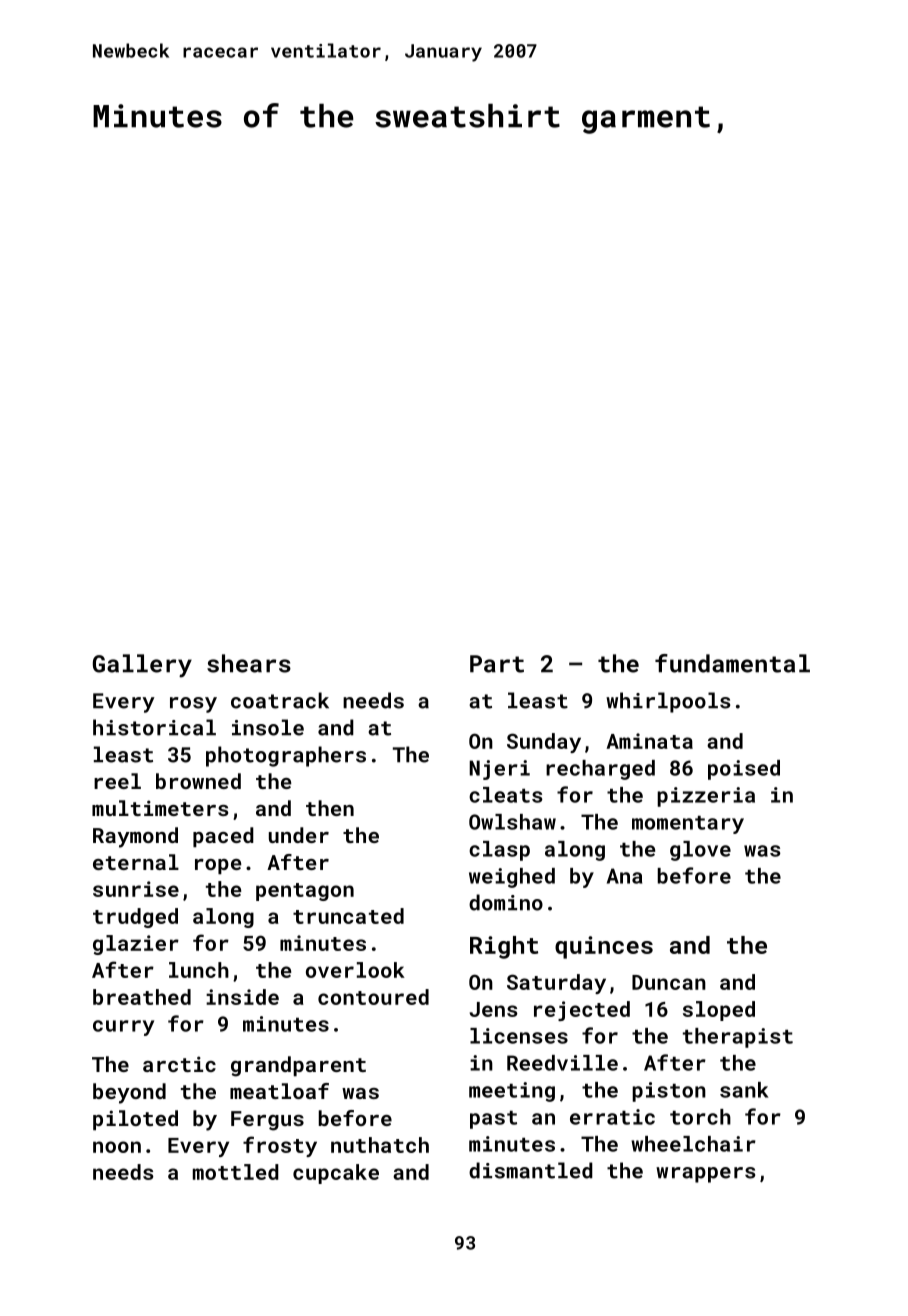 The height and width of the image is (1316, 908). I want to click on sunrise, so click(136, 889).
